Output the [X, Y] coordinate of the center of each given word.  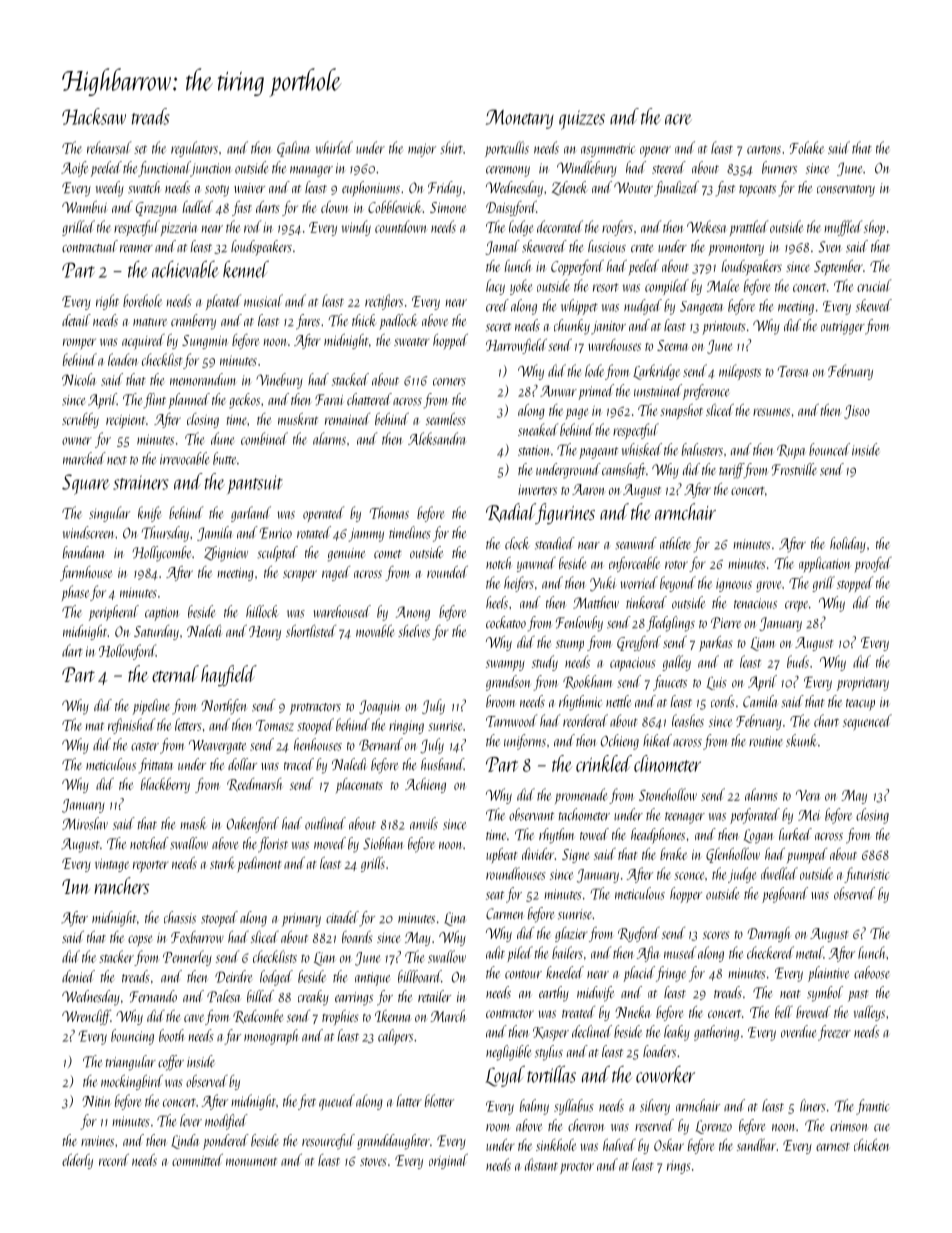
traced [299, 764]
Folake [807, 147]
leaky [677, 1033]
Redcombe [258, 1017]
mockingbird [132, 1082]
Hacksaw [94, 116]
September [838, 268]
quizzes [582, 120]
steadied [555, 543]
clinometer [667, 763]
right [107, 302]
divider [538, 854]
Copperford [577, 268]
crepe [796, 606]
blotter [439, 1100]
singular [109, 514]
